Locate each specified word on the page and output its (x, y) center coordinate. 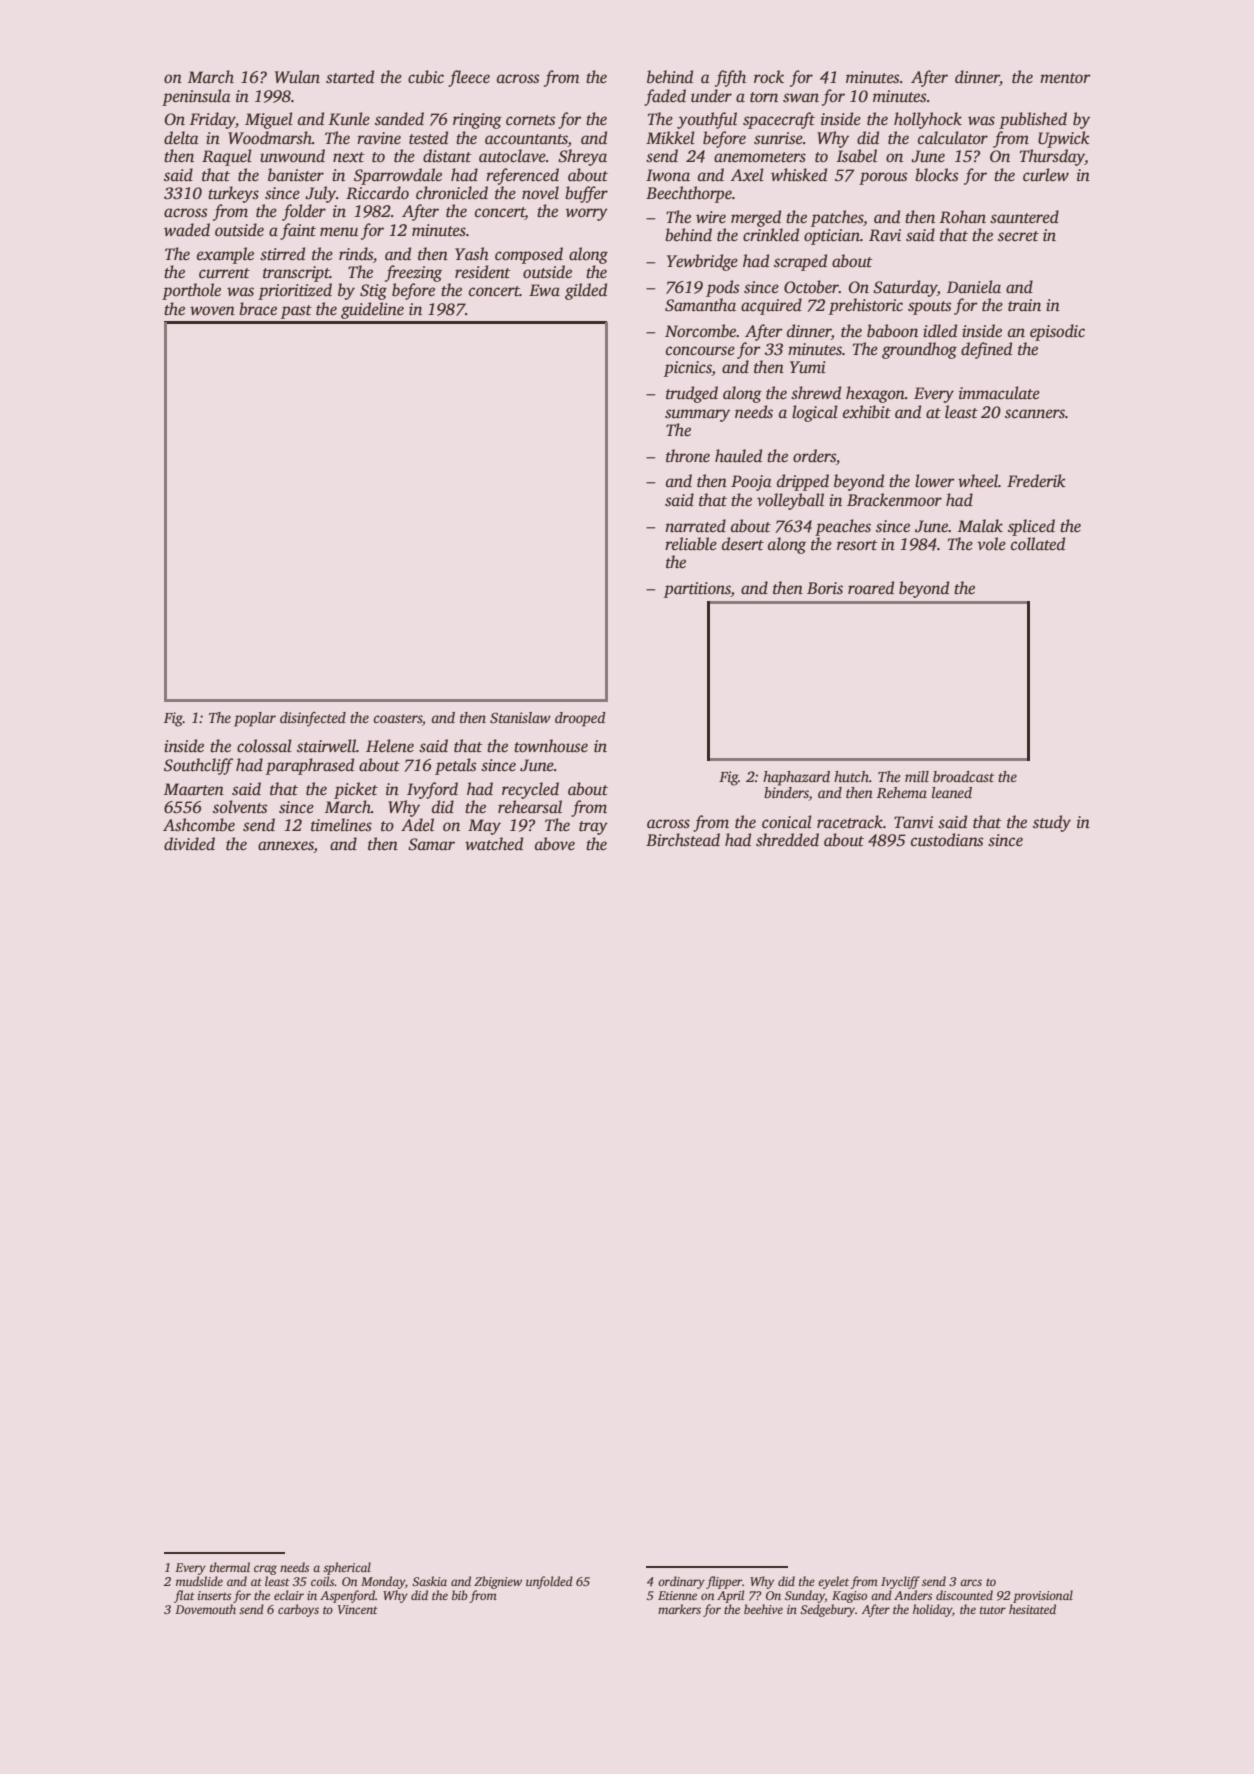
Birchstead (683, 840)
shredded (787, 840)
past (296, 312)
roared (871, 587)
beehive (763, 1609)
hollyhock (928, 120)
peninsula (196, 97)
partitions (697, 590)
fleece (469, 78)
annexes (286, 847)
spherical (347, 1568)
